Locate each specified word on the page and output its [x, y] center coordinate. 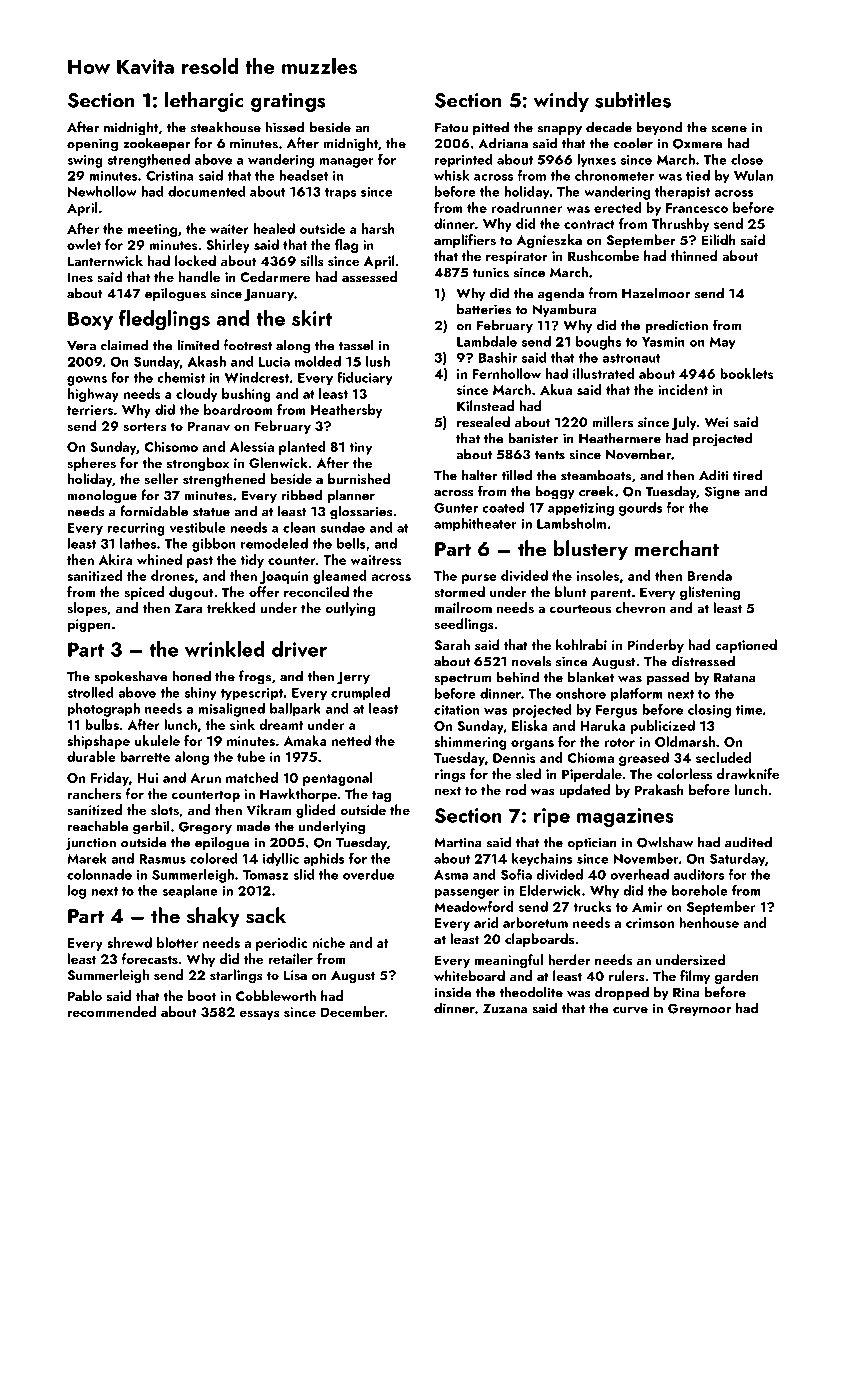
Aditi [714, 475]
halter [480, 475]
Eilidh [718, 239]
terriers [90, 410]
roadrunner [527, 207]
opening [92, 145]
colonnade [99, 874]
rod [516, 789]
